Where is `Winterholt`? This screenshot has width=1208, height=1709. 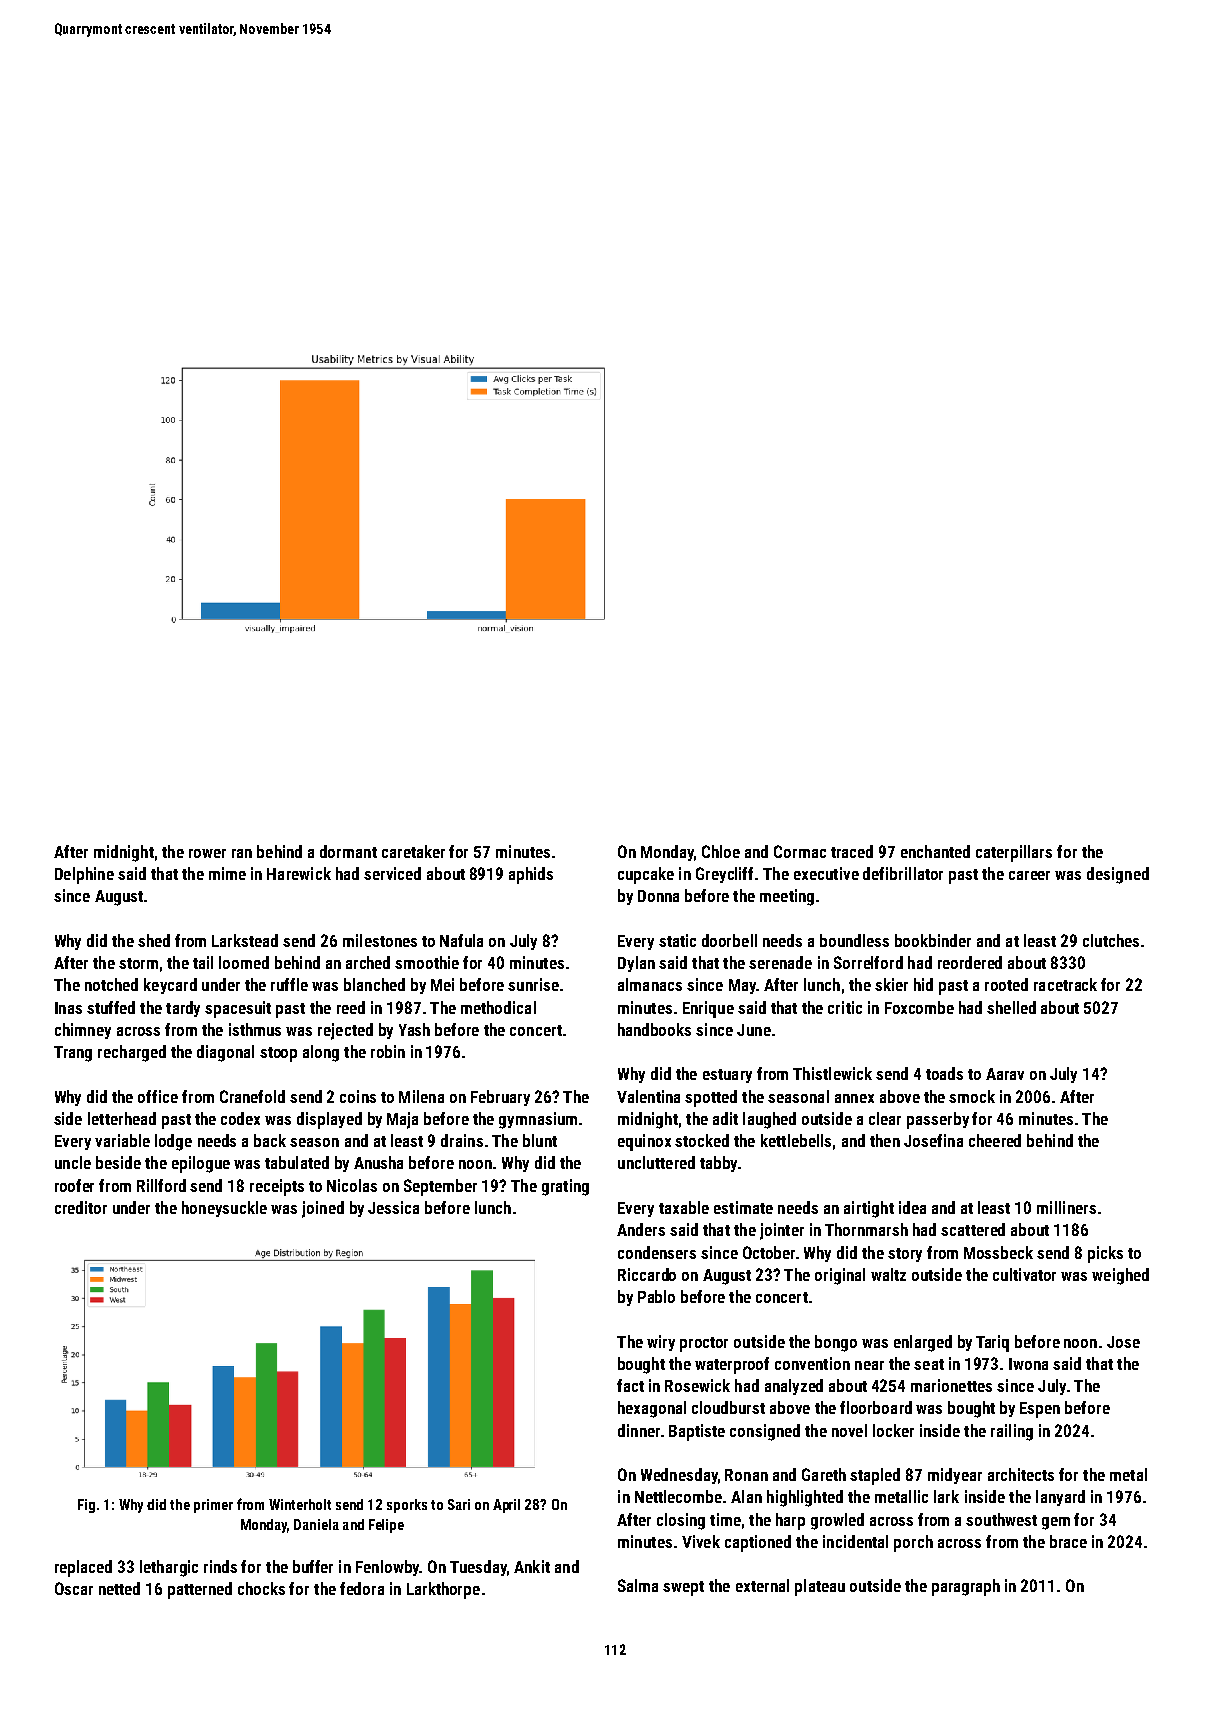
Winterholt is located at coordinates (300, 1504).
